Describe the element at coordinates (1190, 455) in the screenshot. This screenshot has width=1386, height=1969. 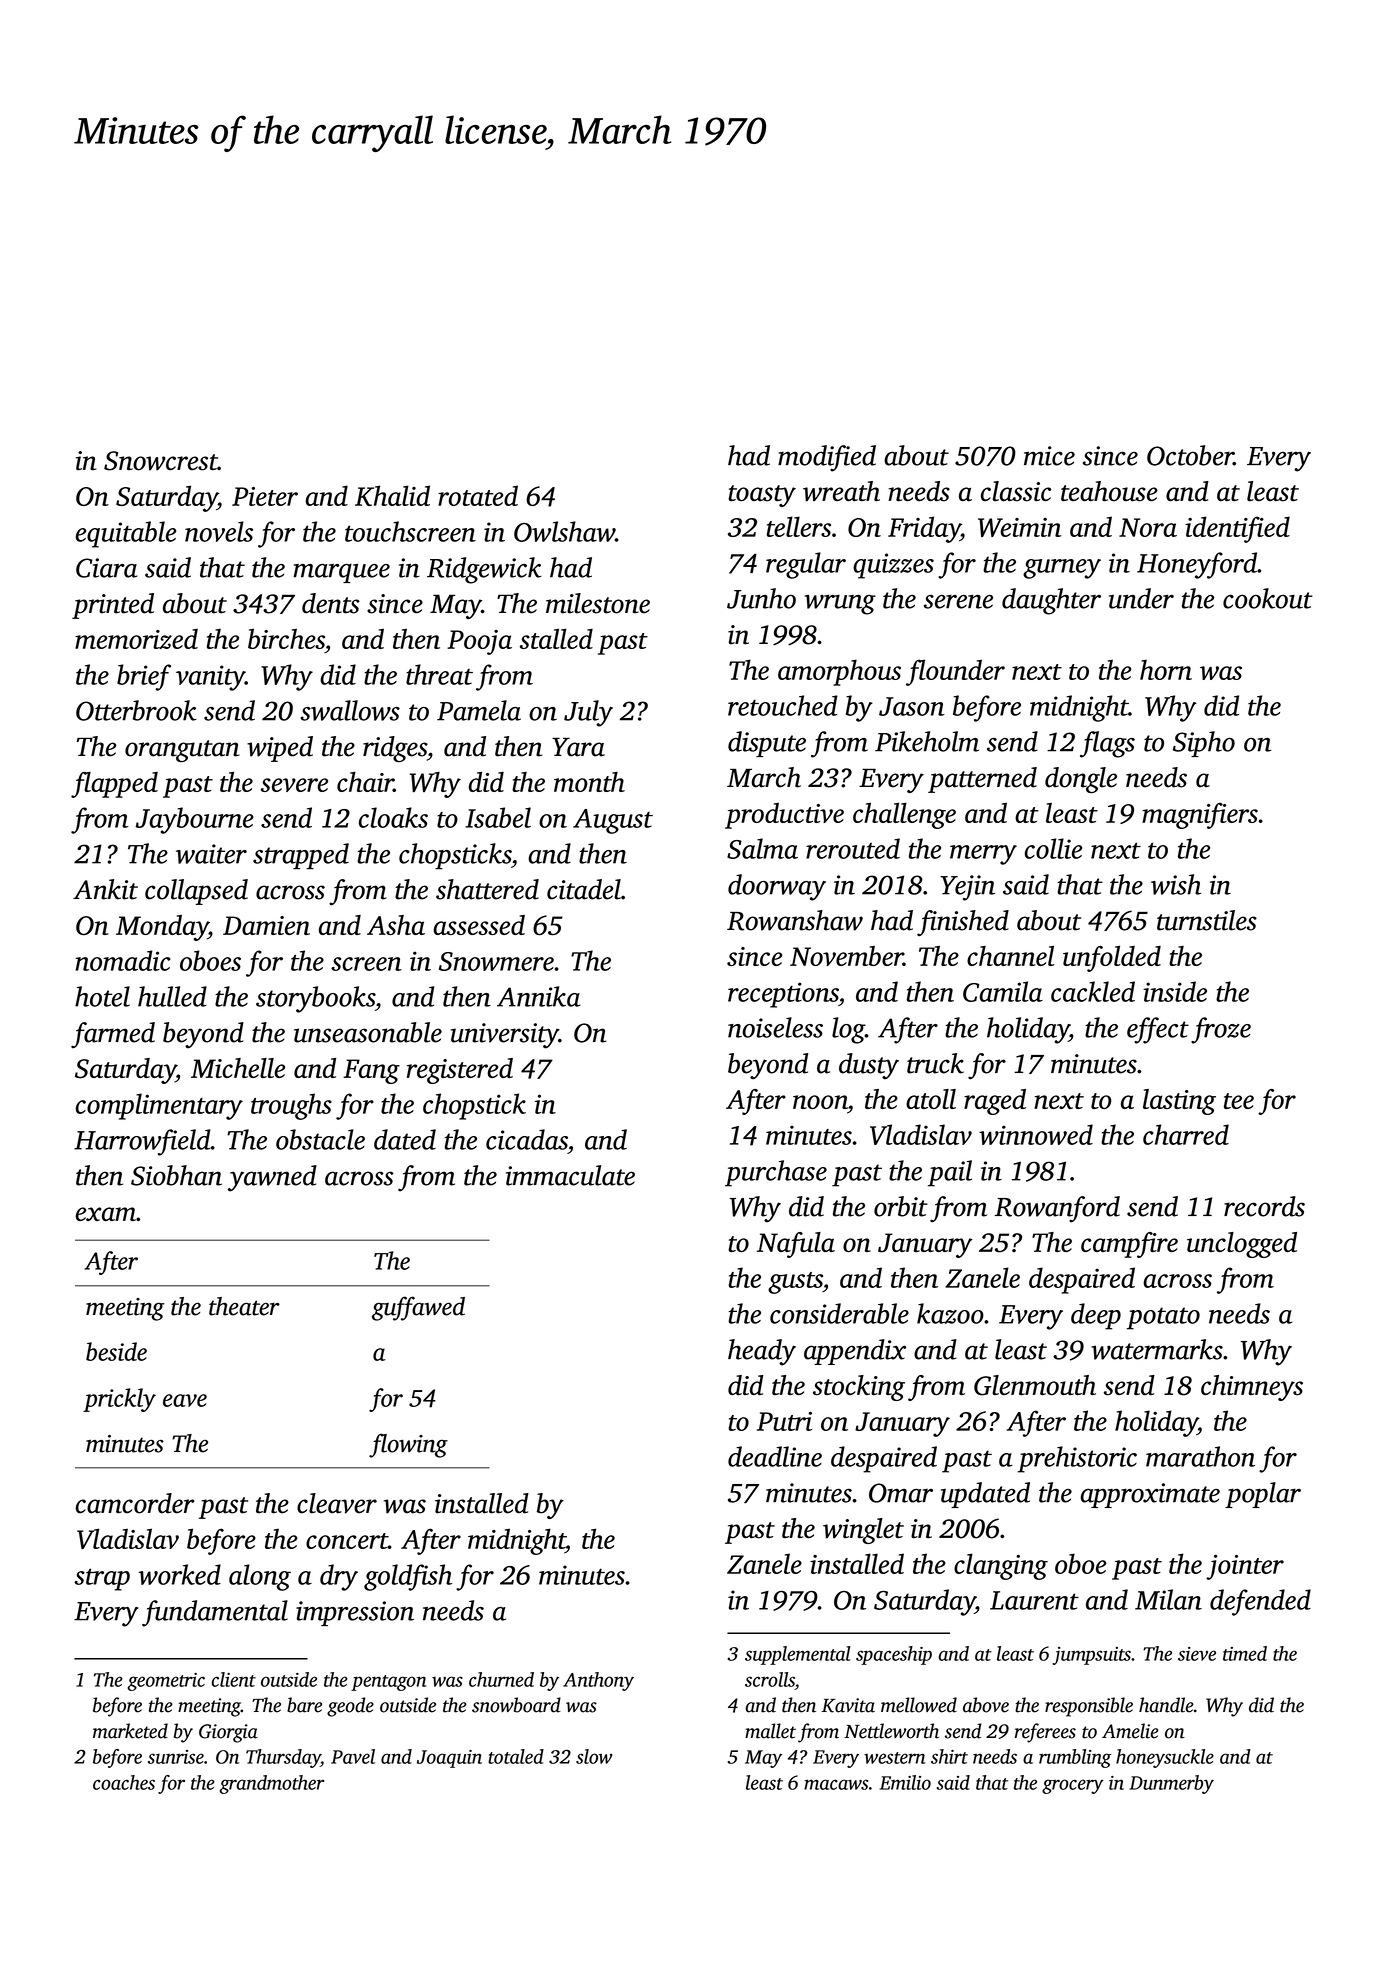
I see `October` at that location.
